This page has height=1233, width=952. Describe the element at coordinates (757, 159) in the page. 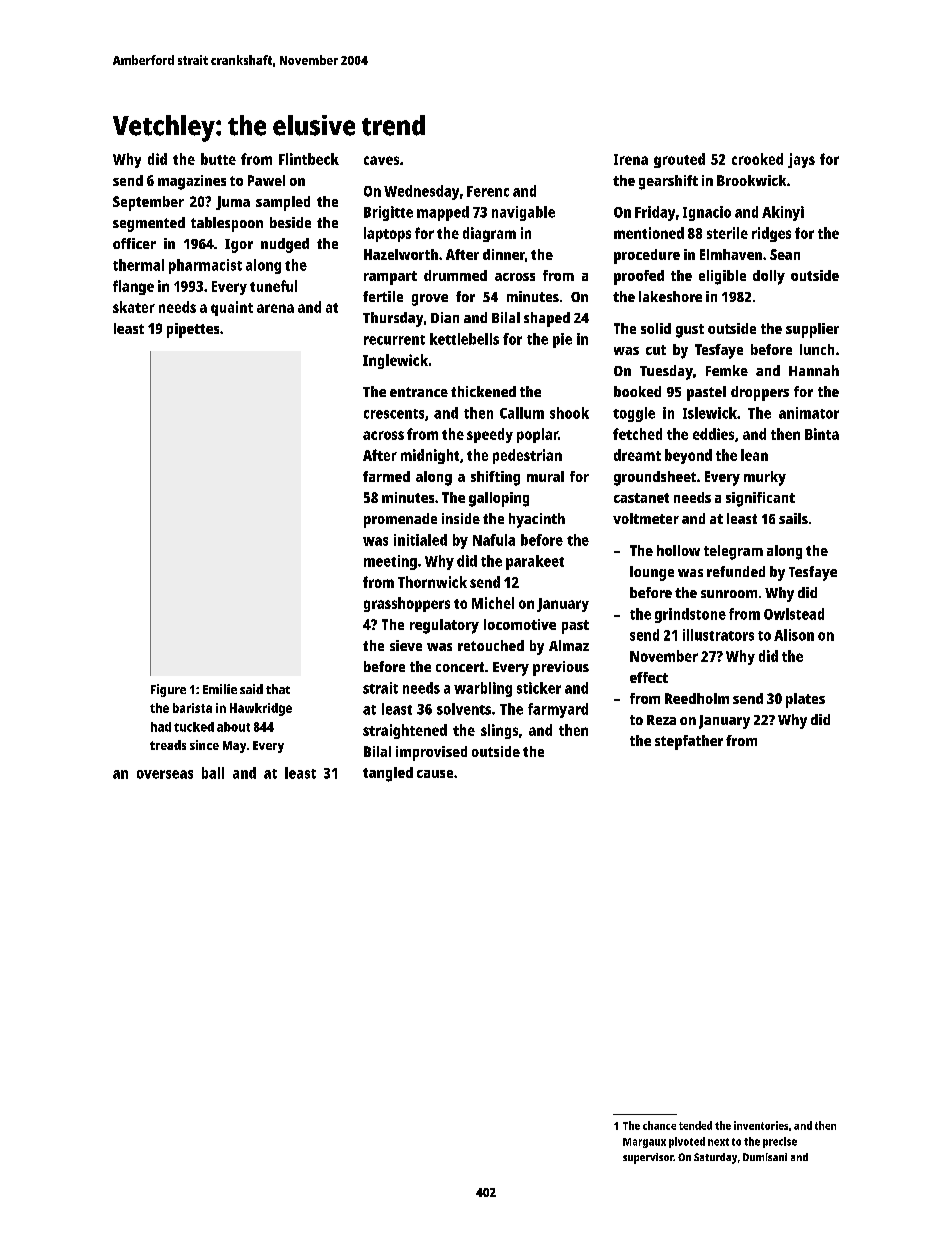

I see `crooked` at that location.
